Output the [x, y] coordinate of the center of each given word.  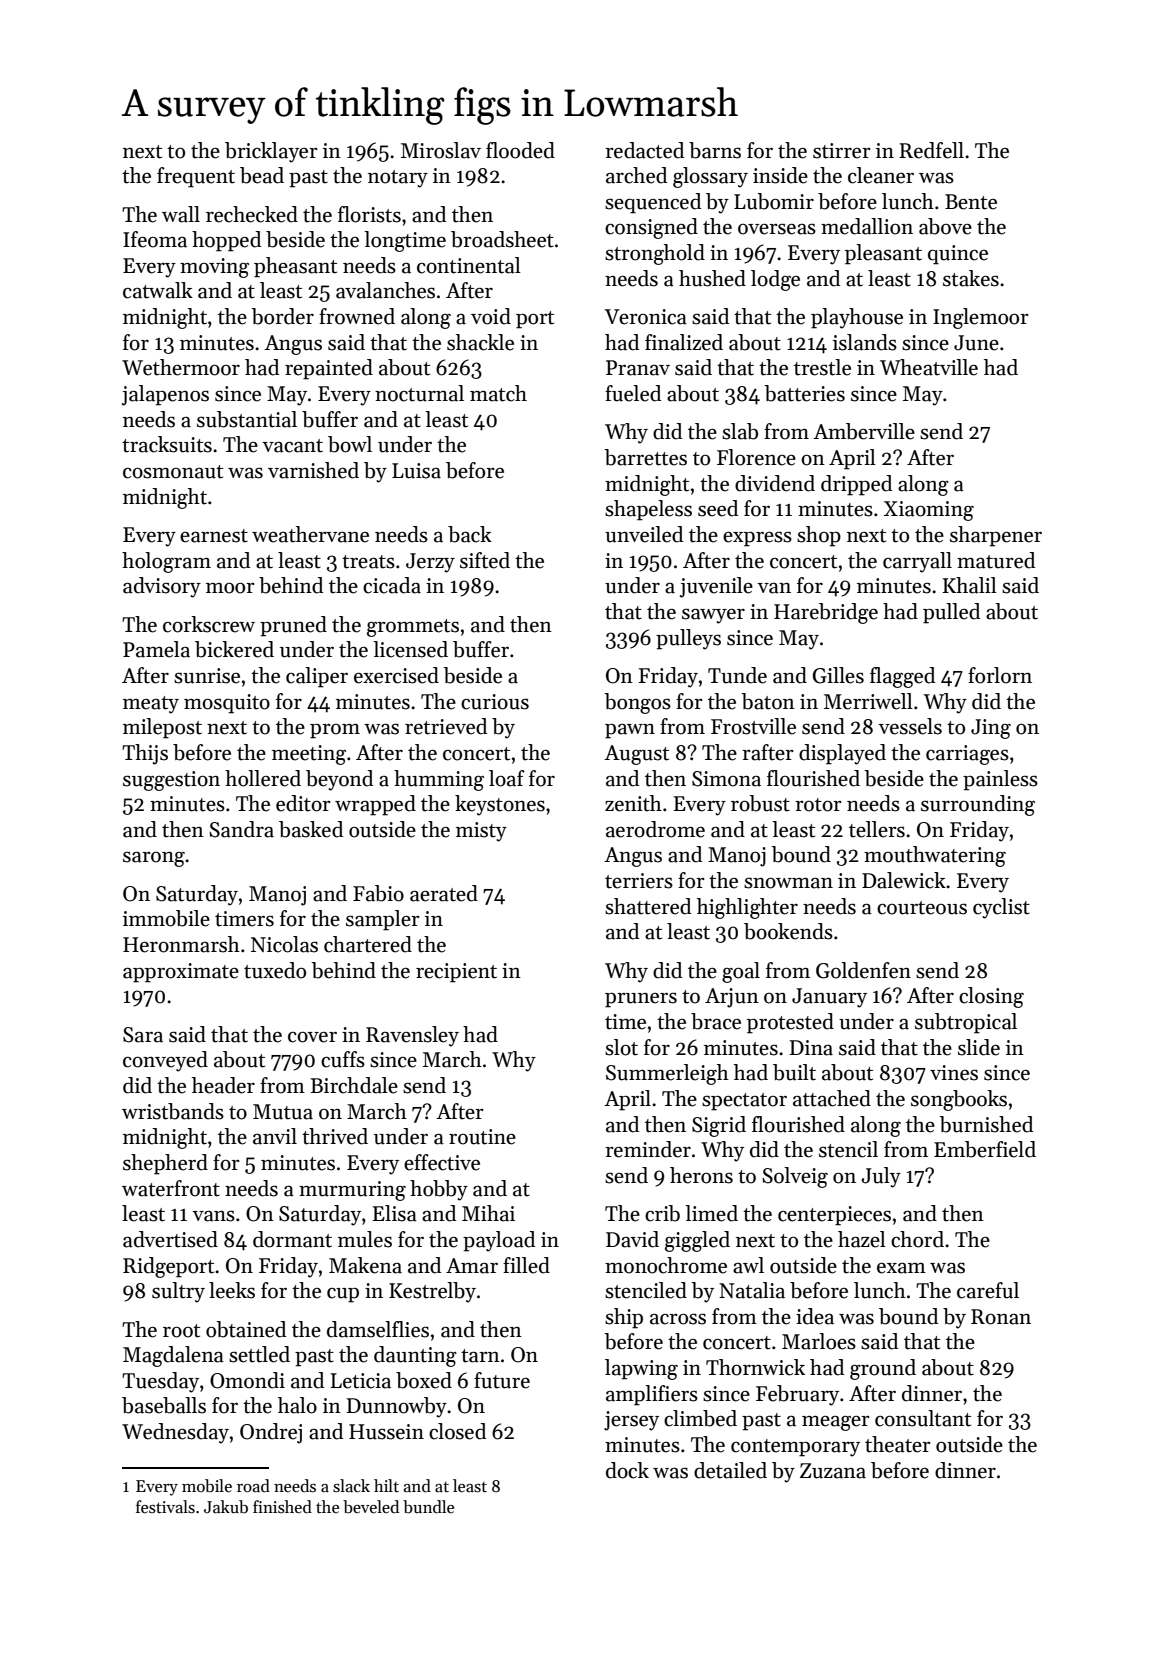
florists [369, 214]
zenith [633, 803]
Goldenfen [863, 970]
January [829, 998]
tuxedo [275, 970]
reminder [648, 1149]
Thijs [145, 754]
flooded [520, 150]
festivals [165, 1507]
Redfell [931, 150]
